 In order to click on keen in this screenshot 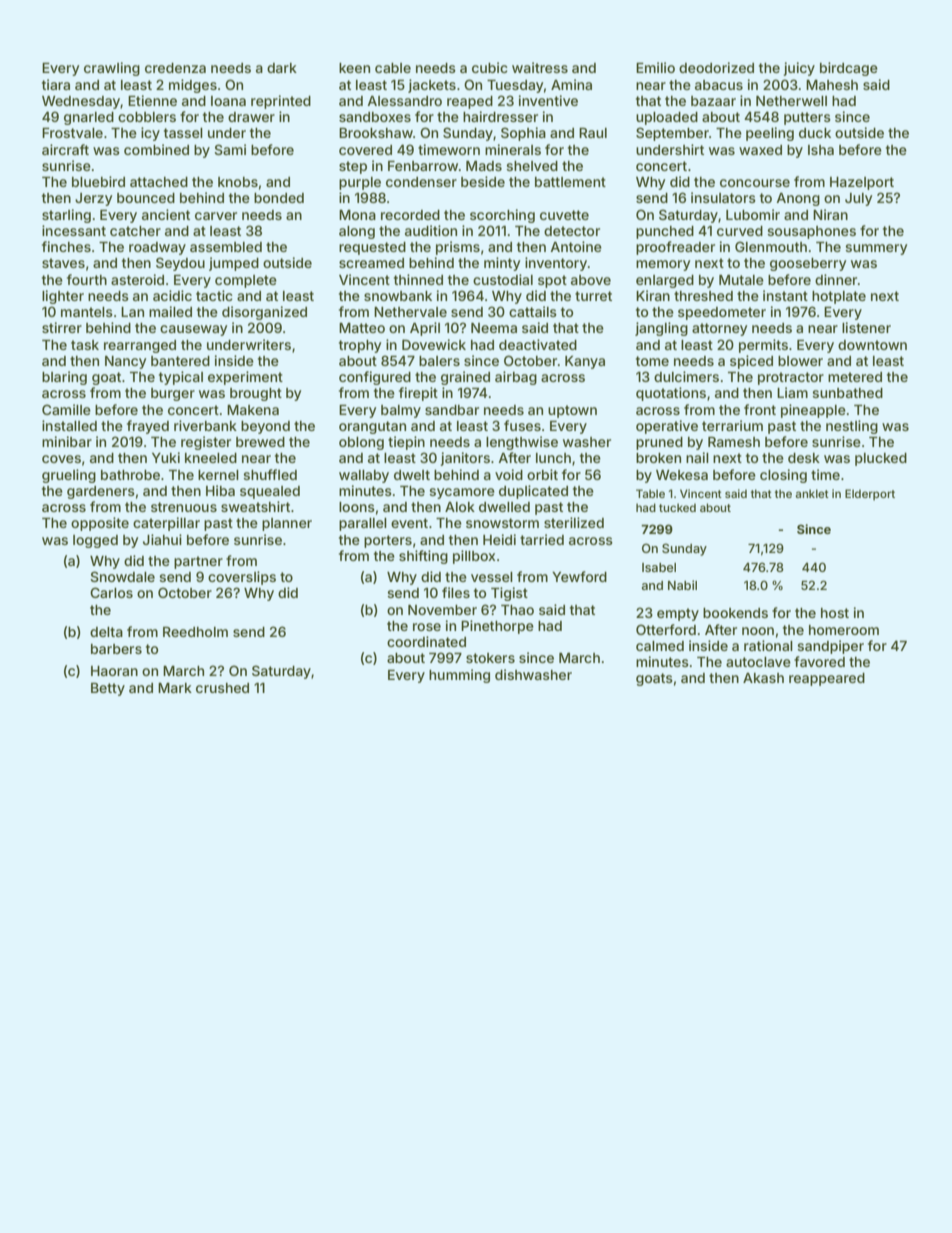, I will do `click(354, 68)`.
